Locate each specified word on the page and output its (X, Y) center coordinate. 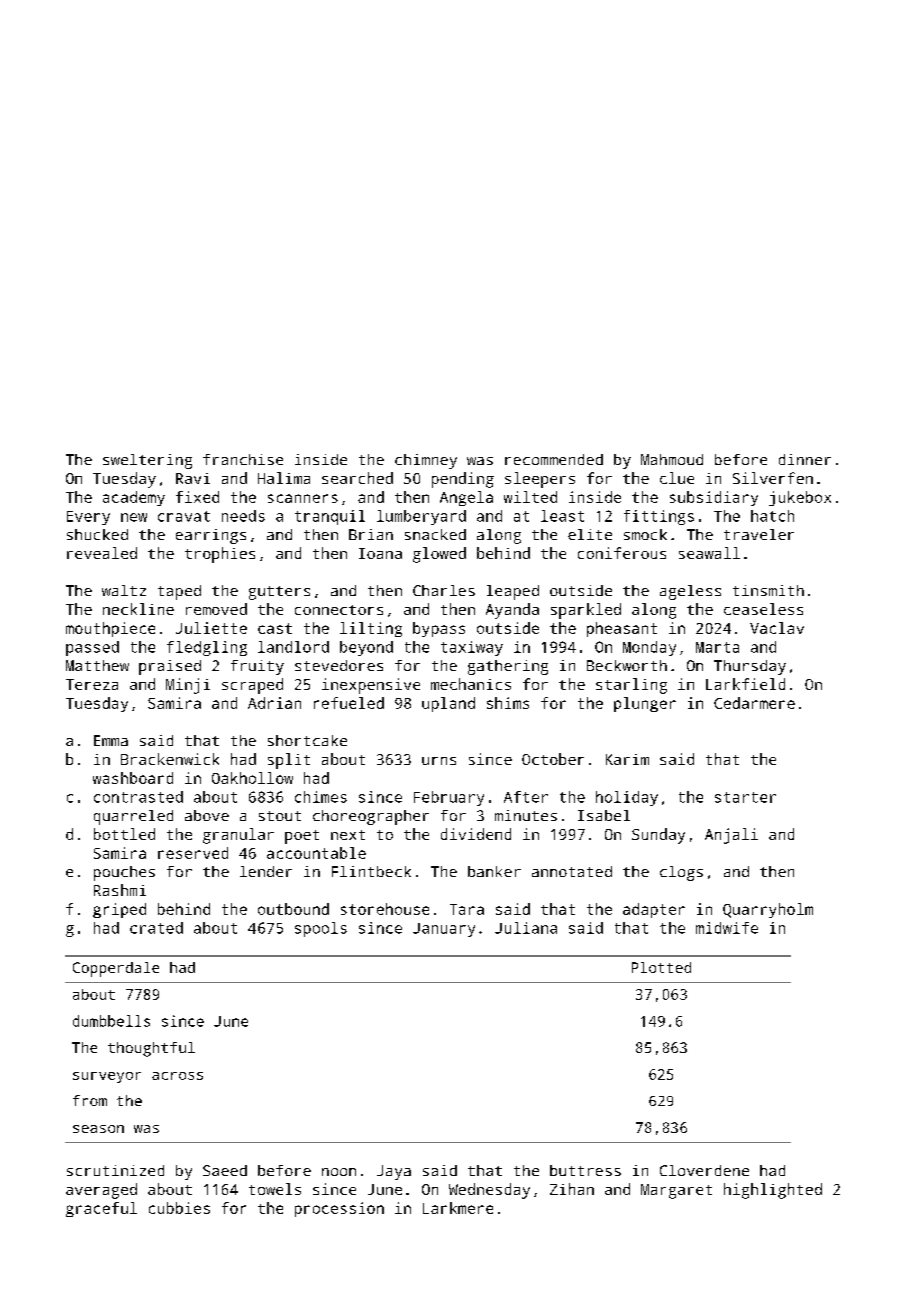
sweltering (147, 461)
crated (156, 928)
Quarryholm (768, 910)
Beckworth (627, 665)
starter (745, 797)
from (90, 1100)
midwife (727, 928)
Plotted (661, 967)
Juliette (211, 628)
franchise (243, 459)
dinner (805, 459)
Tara (467, 909)
